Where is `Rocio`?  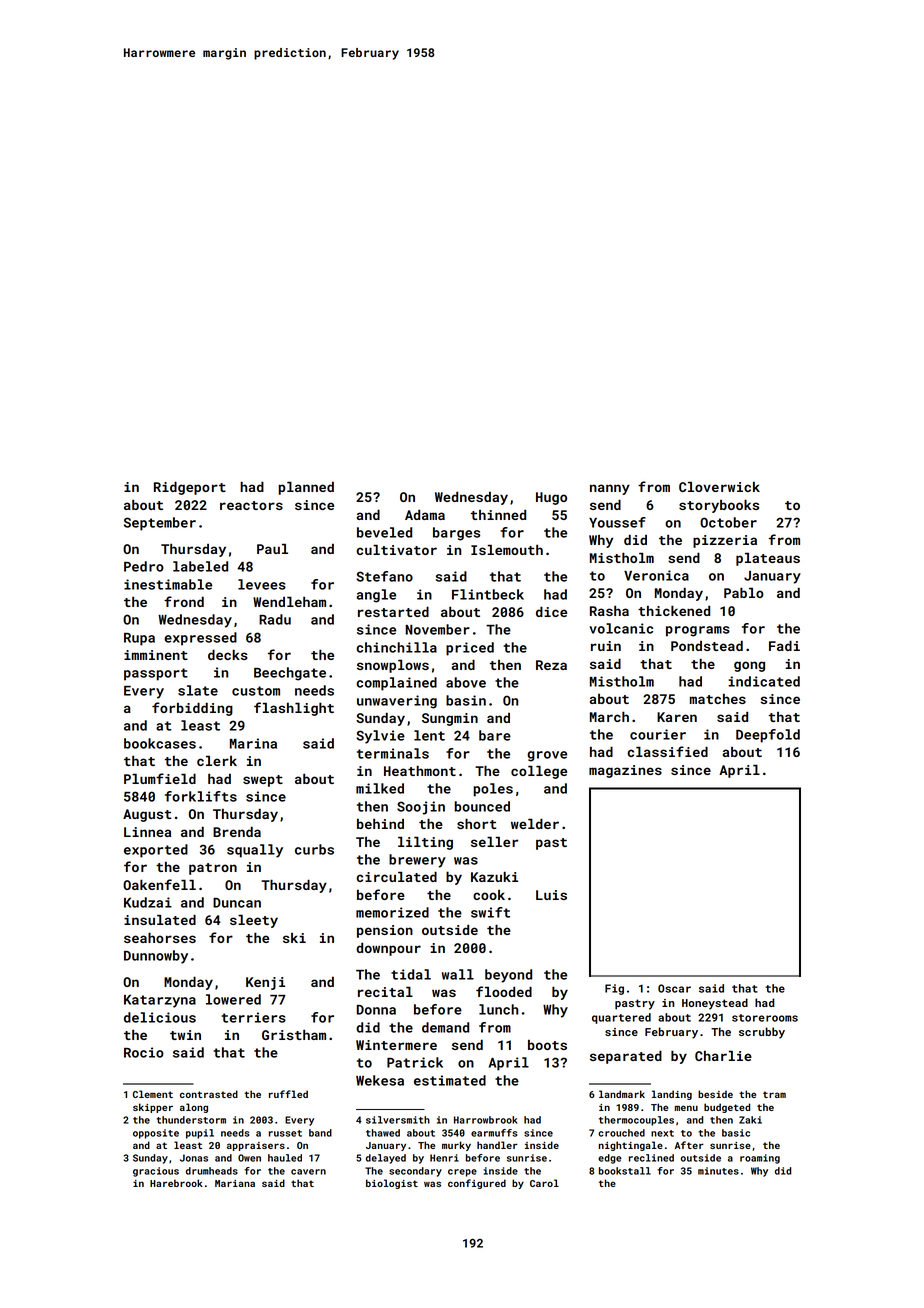 Rocio is located at coordinates (144, 1052).
